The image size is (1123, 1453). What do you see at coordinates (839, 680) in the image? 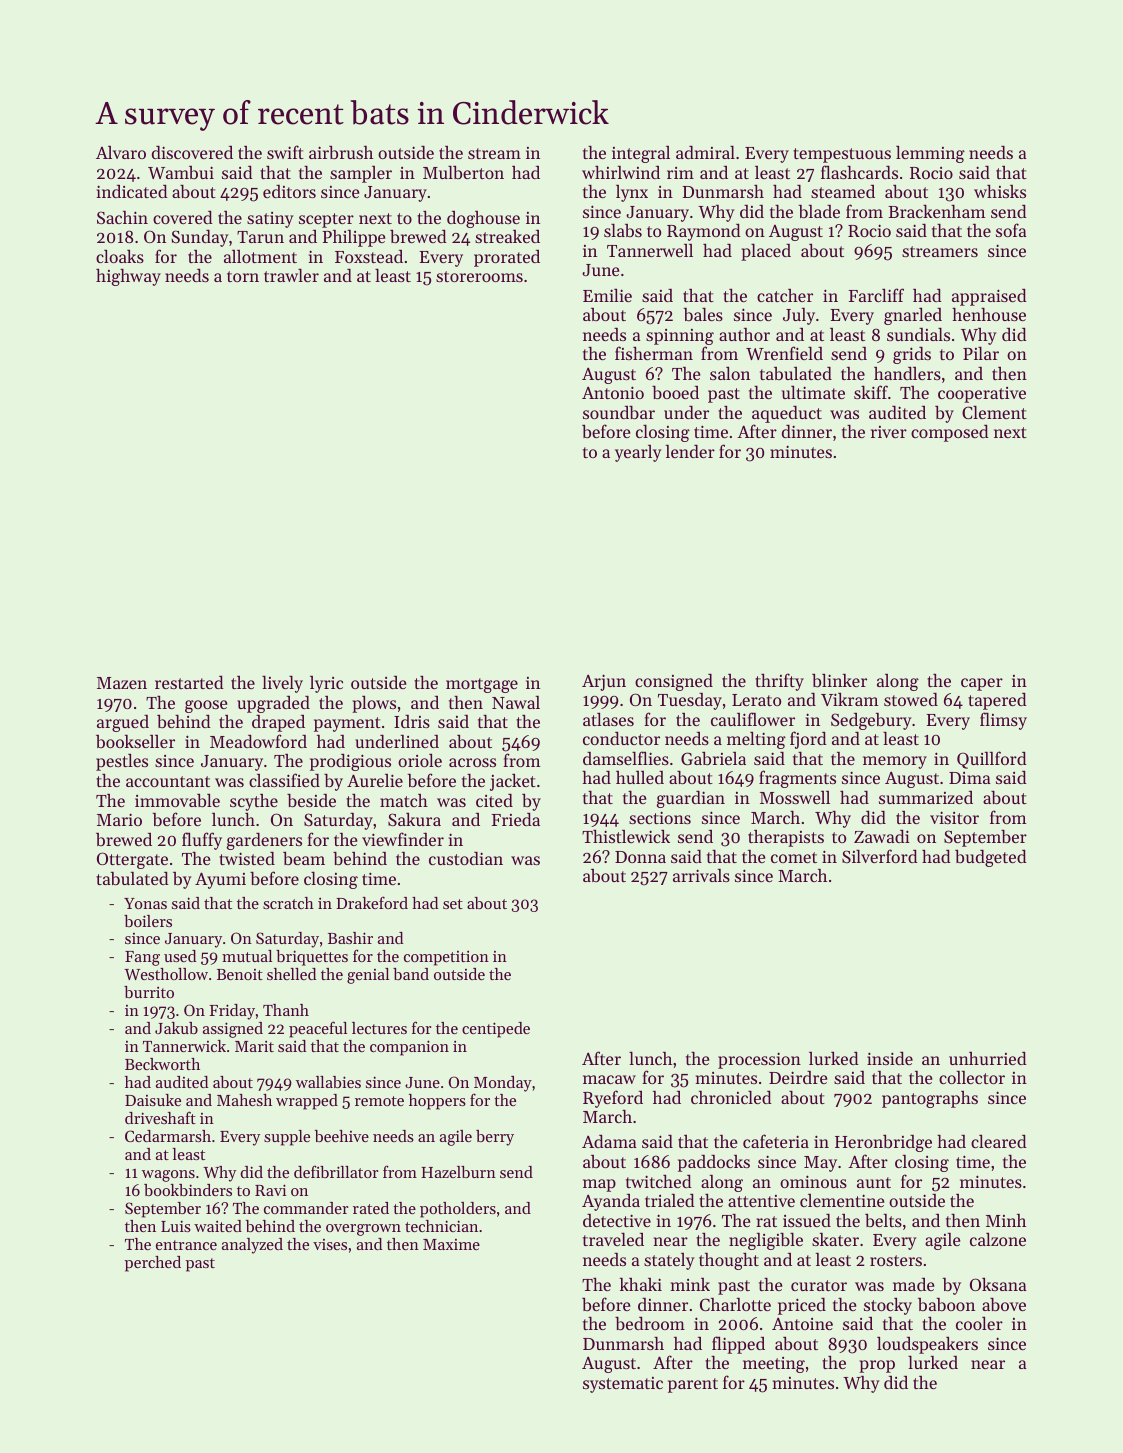
I see `blinker` at bounding box center [839, 680].
